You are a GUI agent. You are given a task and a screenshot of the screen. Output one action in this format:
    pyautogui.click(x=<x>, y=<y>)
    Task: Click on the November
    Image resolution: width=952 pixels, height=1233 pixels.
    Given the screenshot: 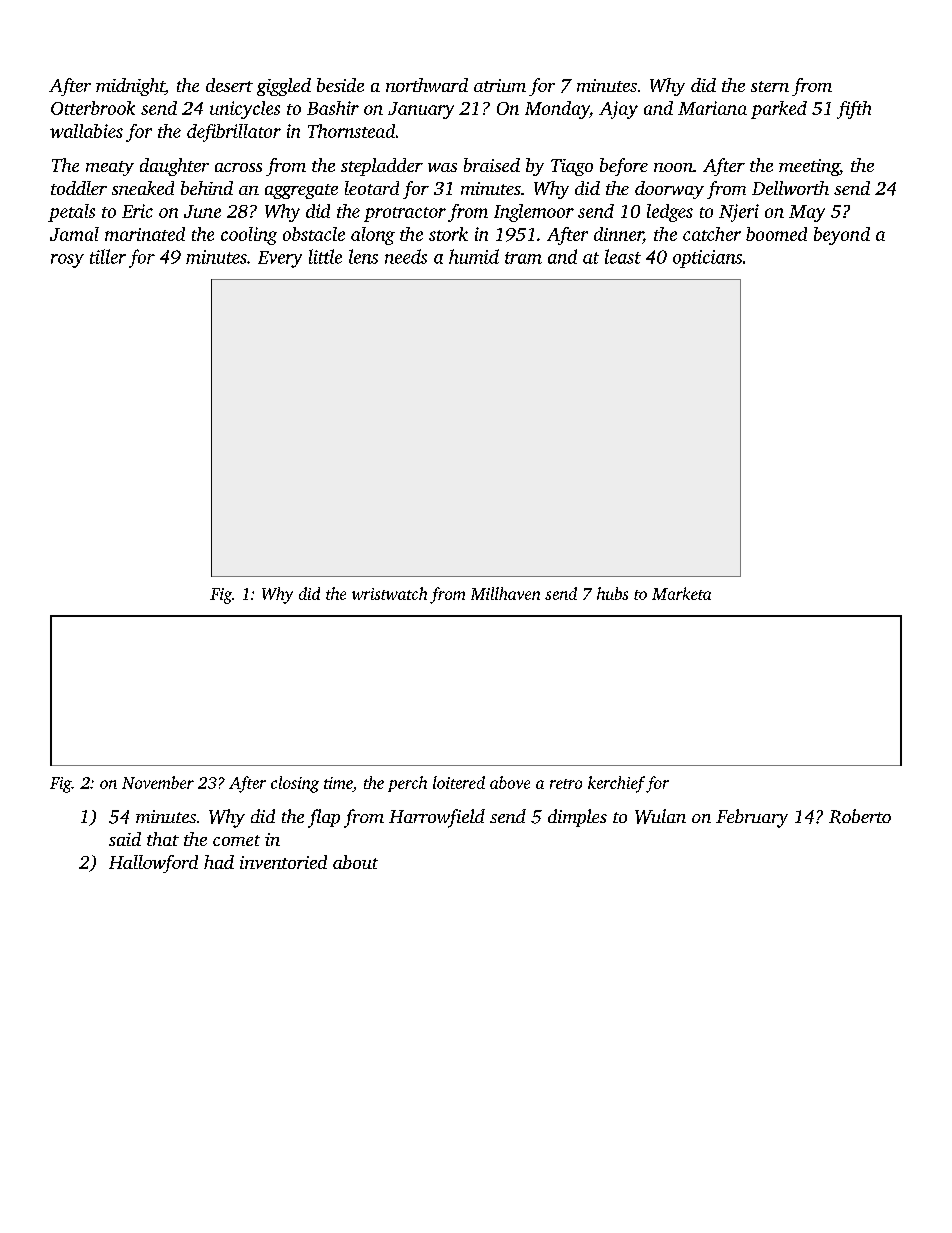 What is the action you would take?
    pyautogui.click(x=158, y=782)
